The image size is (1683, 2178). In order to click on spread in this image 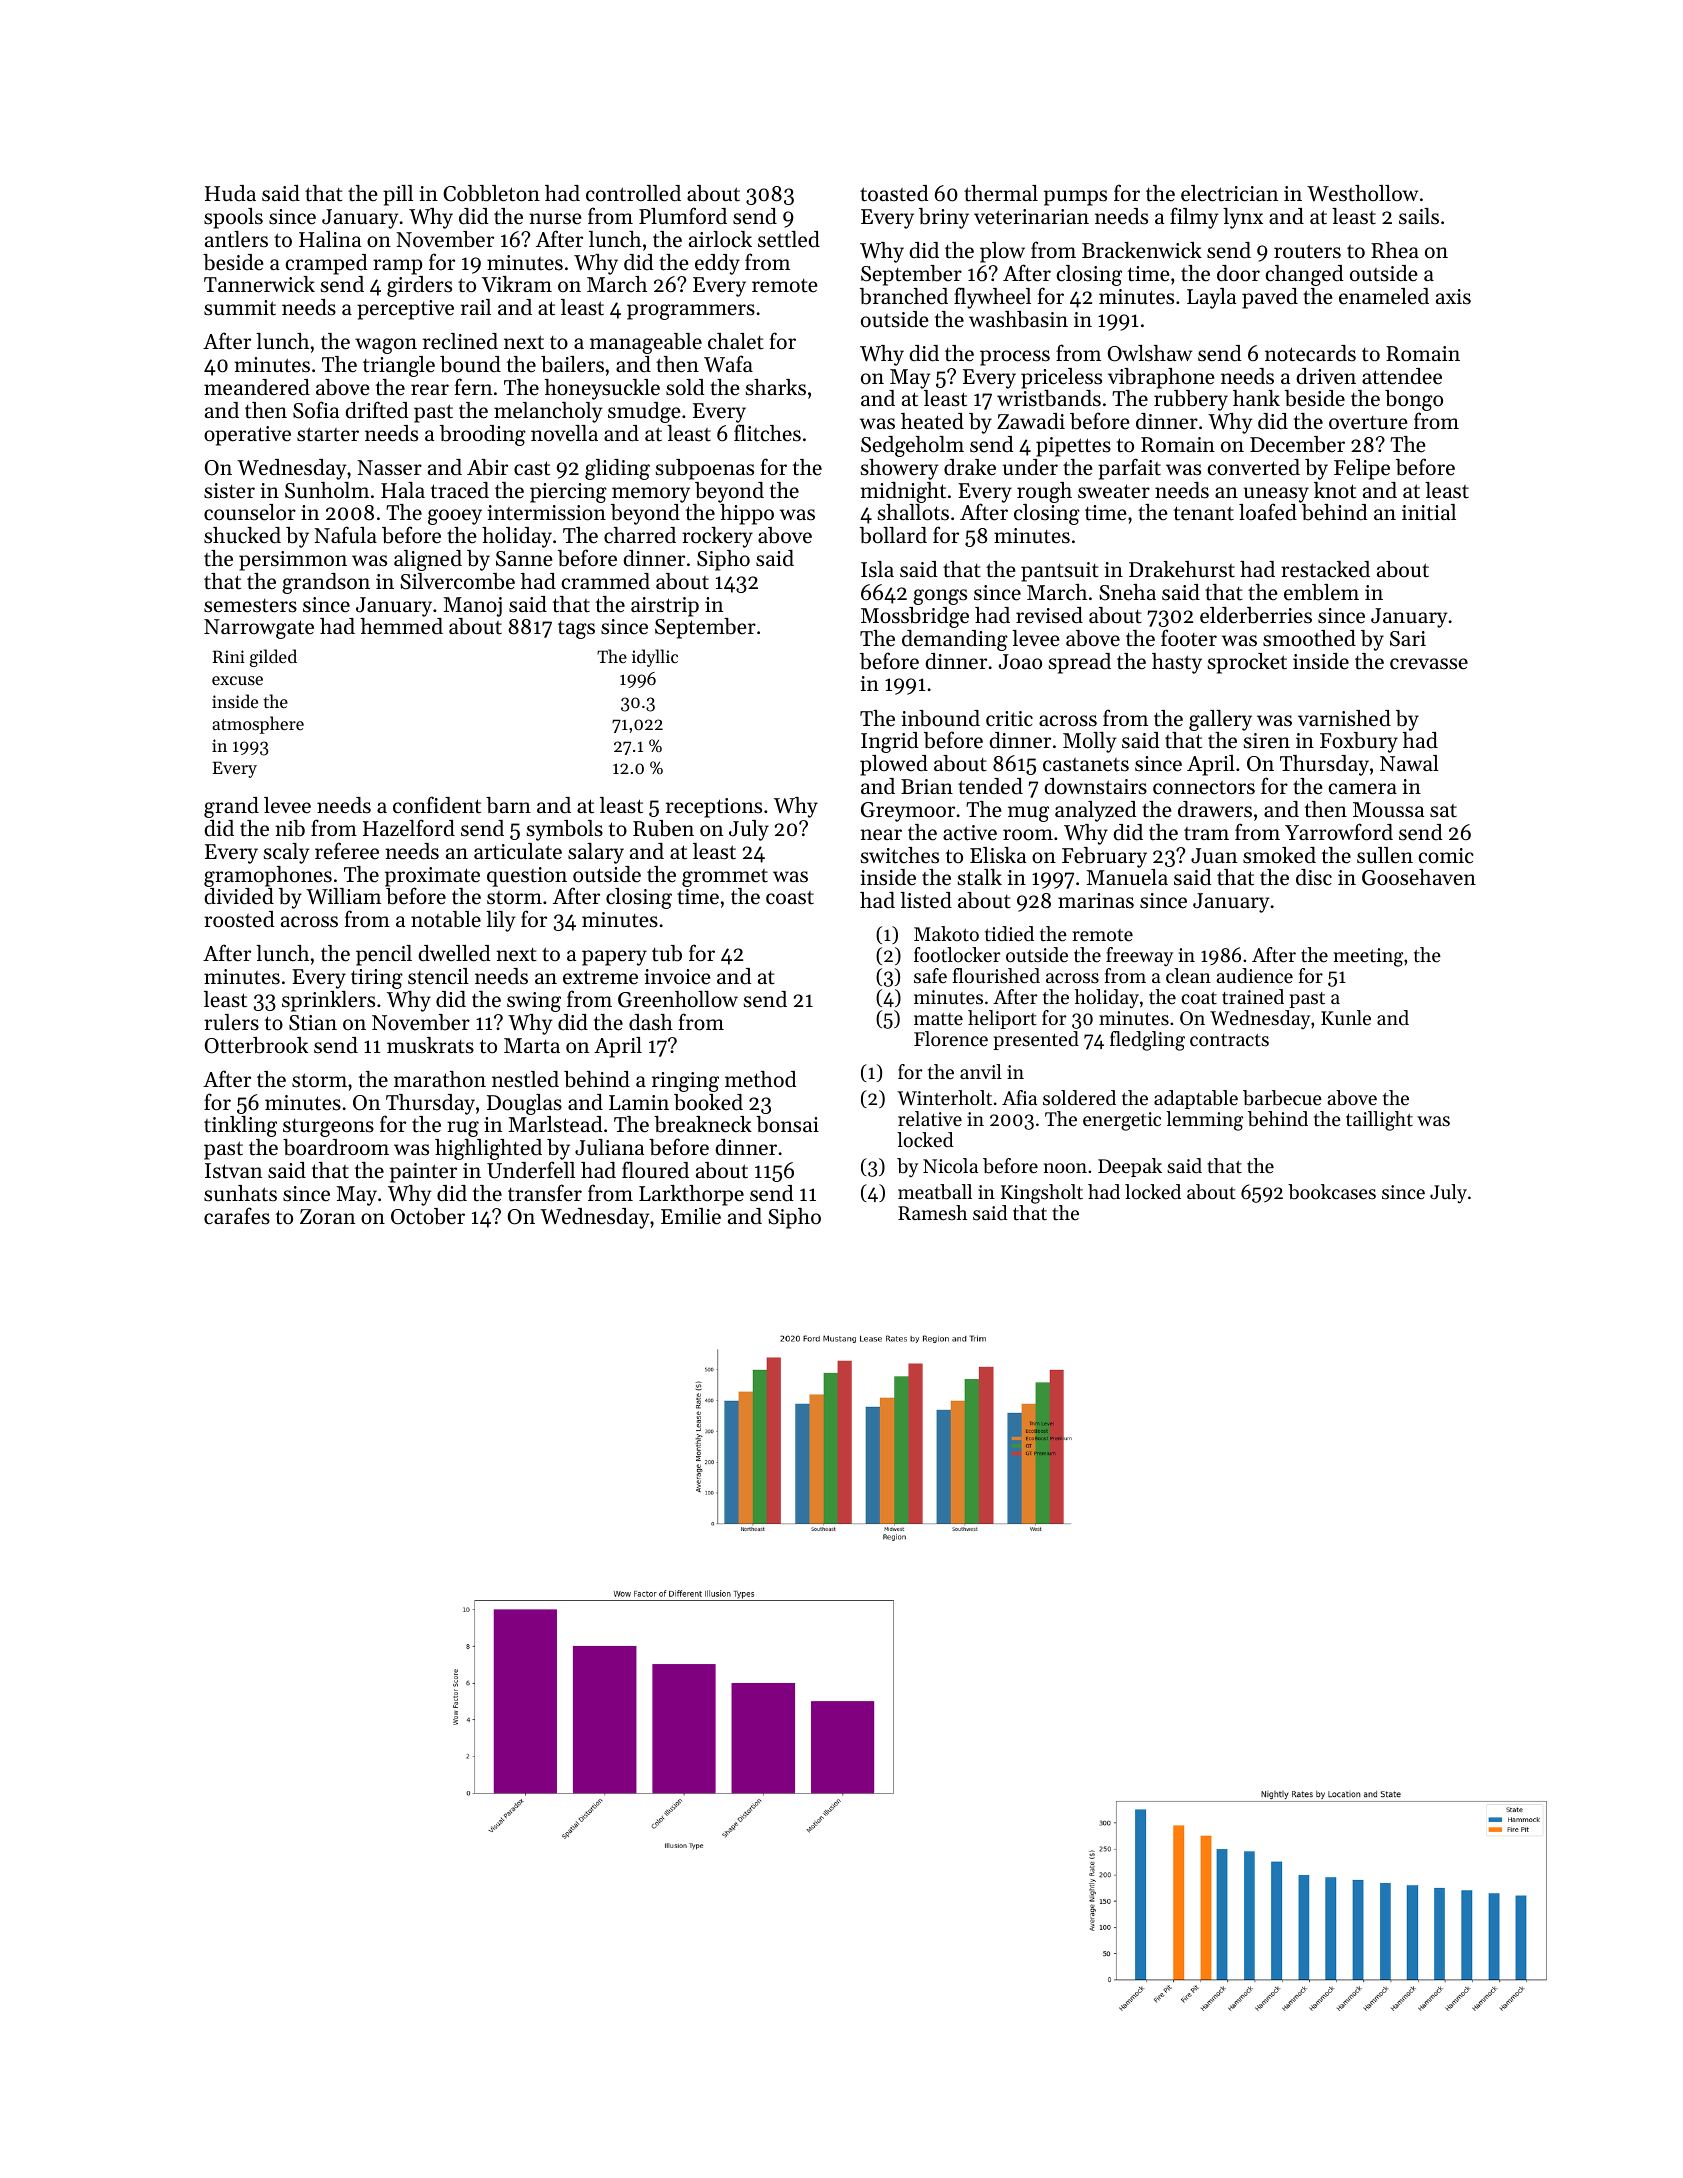, I will do `click(1080, 663)`.
